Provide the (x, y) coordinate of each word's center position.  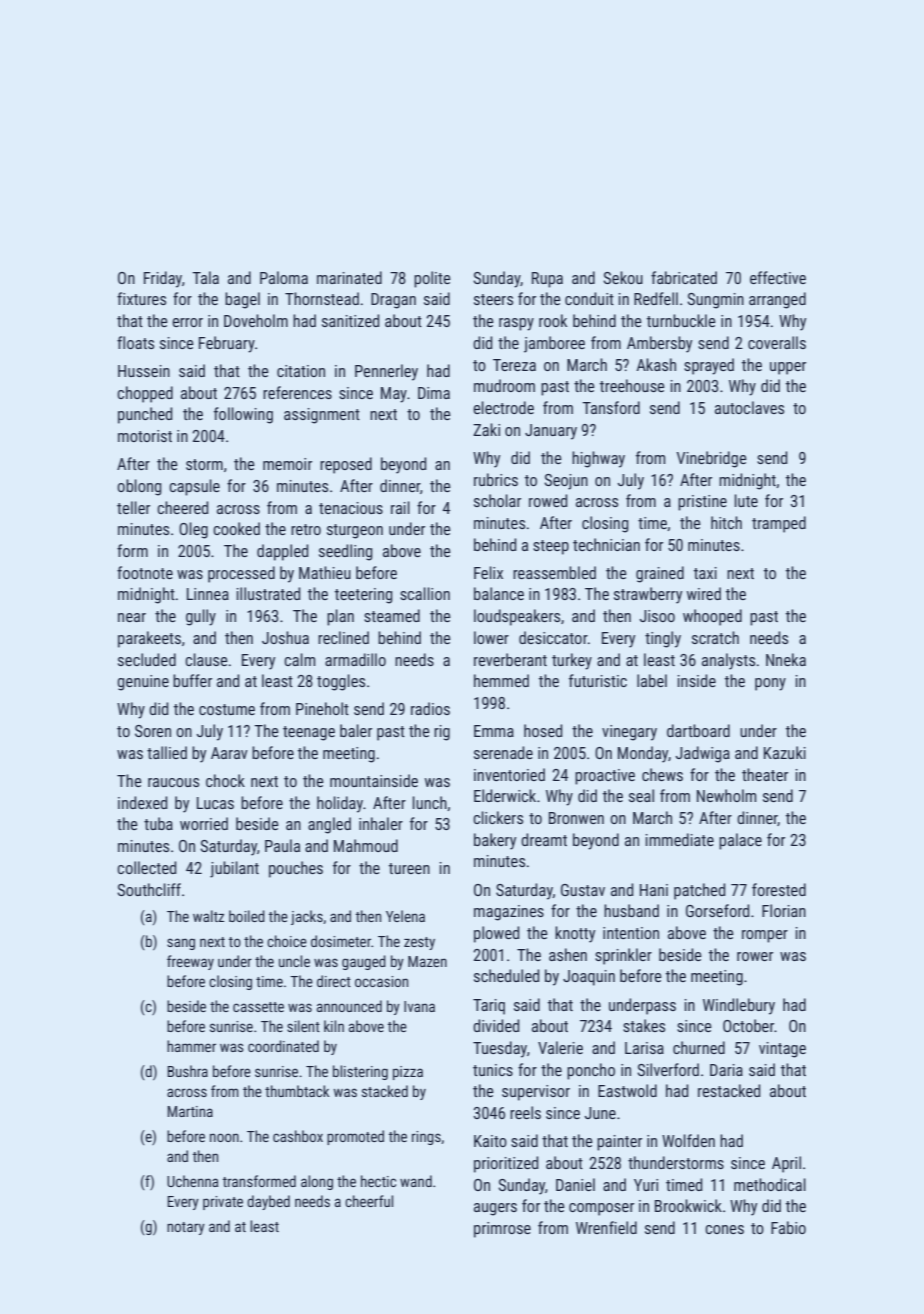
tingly (663, 639)
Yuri (646, 1185)
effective (778, 277)
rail (400, 507)
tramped (779, 524)
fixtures (141, 298)
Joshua (285, 637)
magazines (509, 913)
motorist (145, 436)
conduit (589, 298)
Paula (282, 845)
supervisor (536, 1093)
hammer (191, 1046)
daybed (268, 1202)
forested (779, 889)
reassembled (554, 572)
